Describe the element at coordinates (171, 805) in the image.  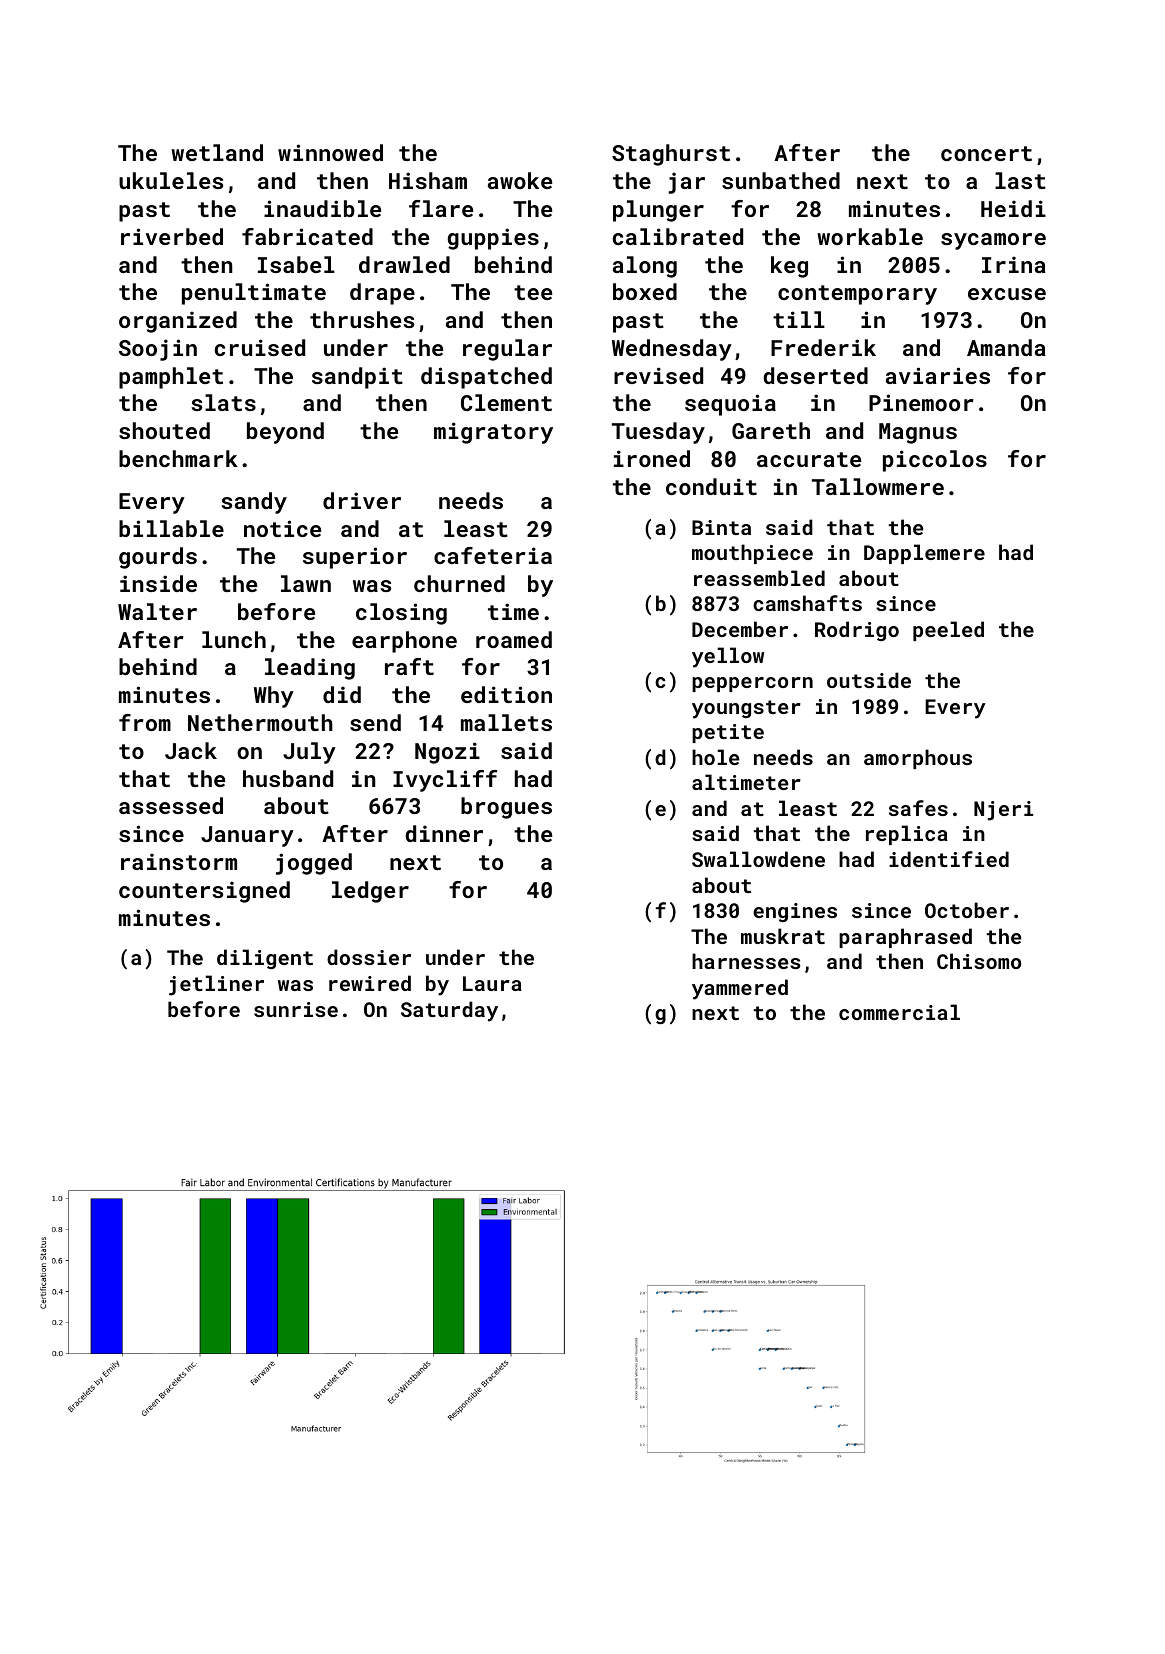
I see `assessed` at that location.
